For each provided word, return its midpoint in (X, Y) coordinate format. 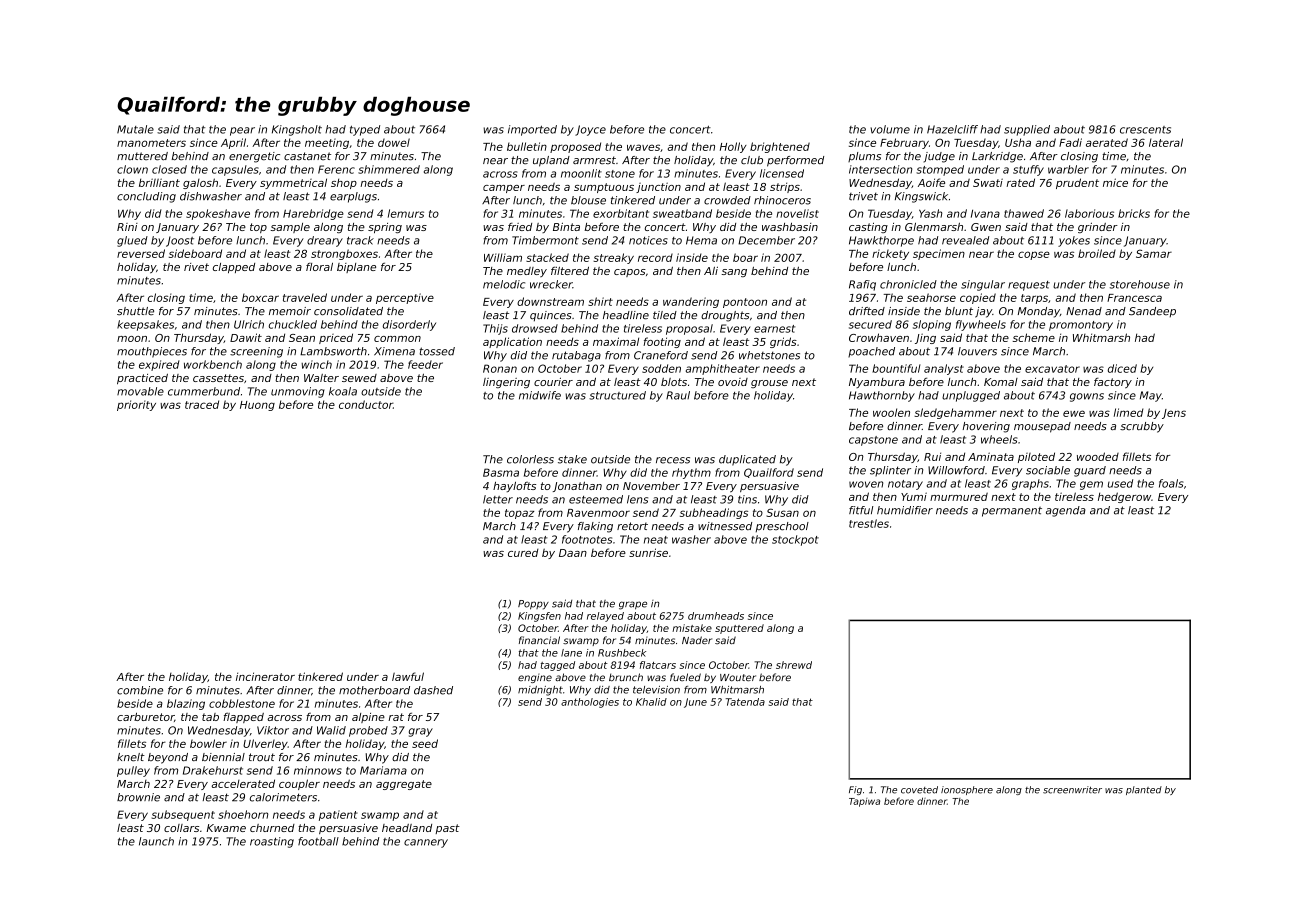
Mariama (383, 770)
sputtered (739, 629)
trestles (869, 523)
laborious (1089, 213)
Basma (501, 472)
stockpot (795, 540)
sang (734, 273)
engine (535, 678)
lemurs (406, 213)
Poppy (533, 605)
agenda (1066, 511)
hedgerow (1124, 497)
